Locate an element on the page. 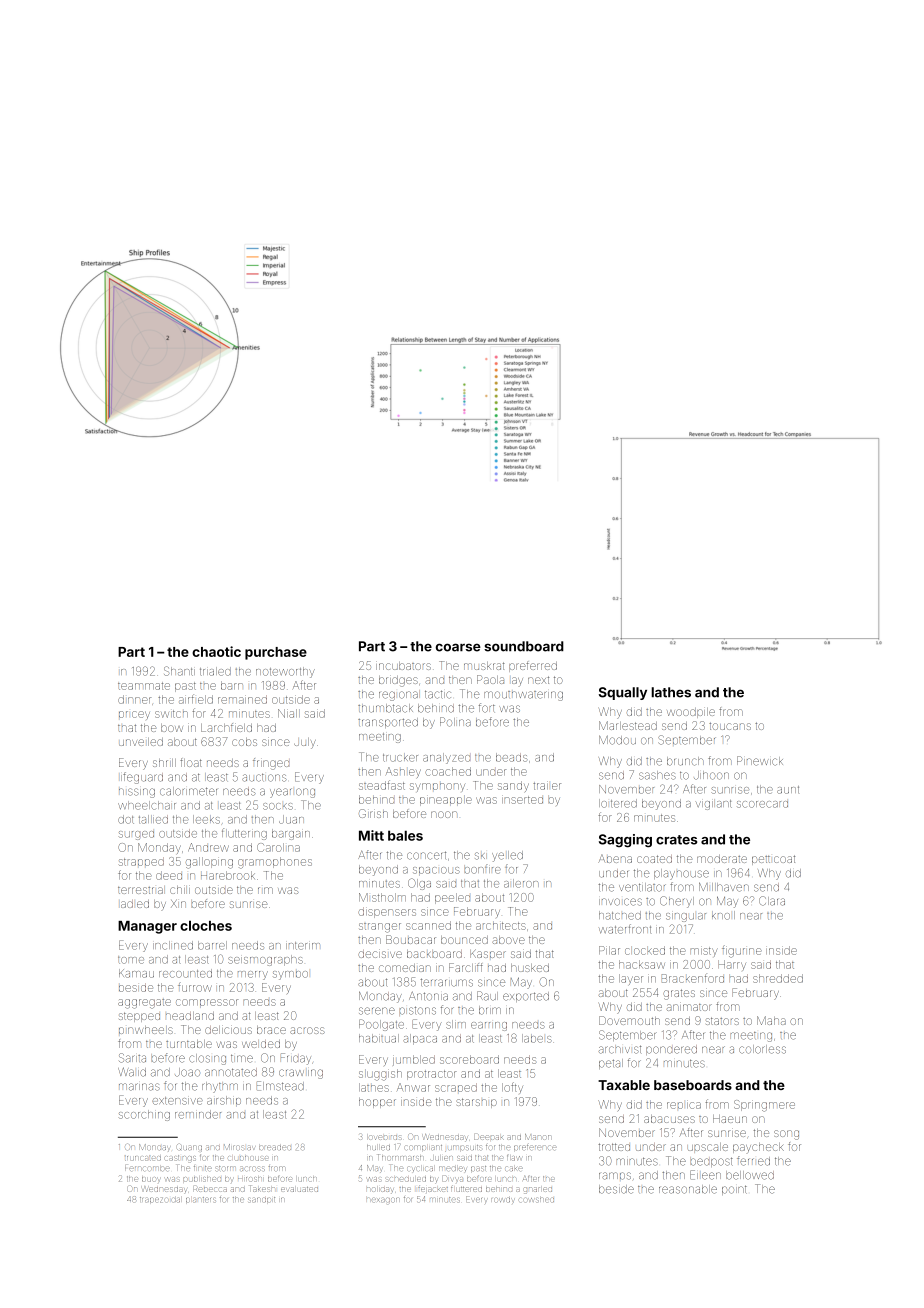 Image resolution: width=924 pixels, height=1308 pixels. dispensers is located at coordinates (387, 912).
